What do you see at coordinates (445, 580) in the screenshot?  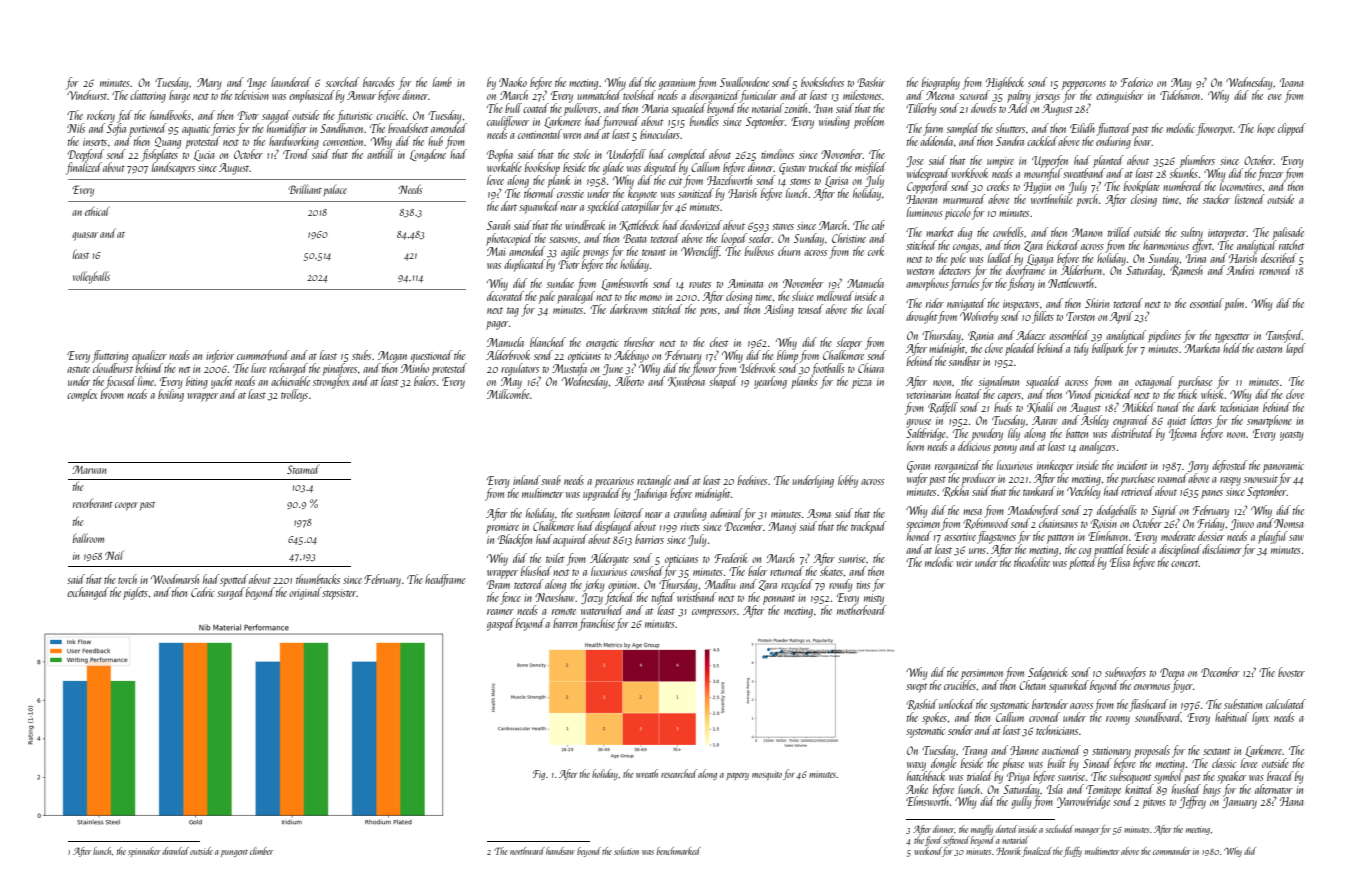 I see `headframe` at bounding box center [445, 580].
